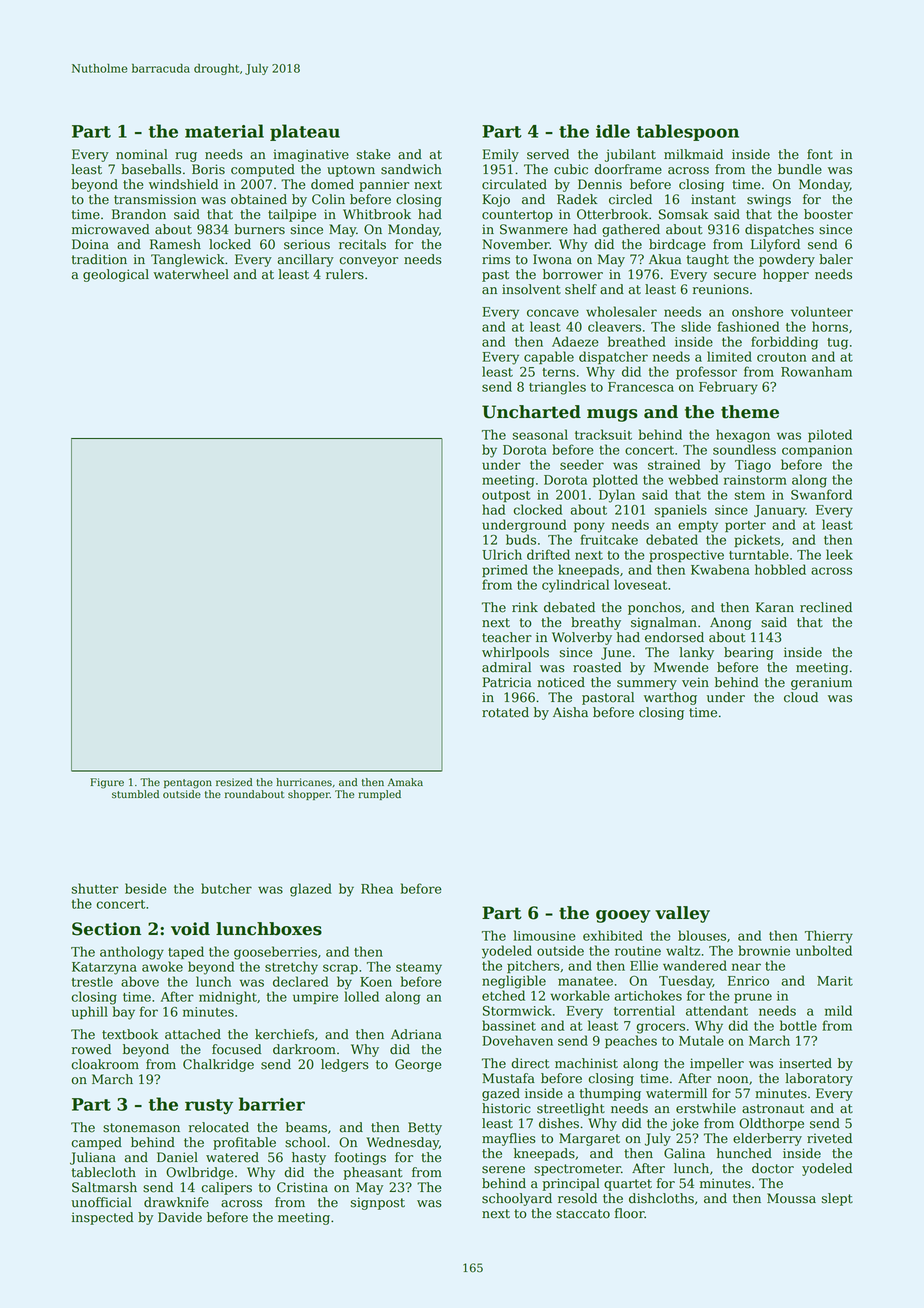 The image size is (924, 1308). Describe the element at coordinates (801, 697) in the document. I see `cloud` at that location.
